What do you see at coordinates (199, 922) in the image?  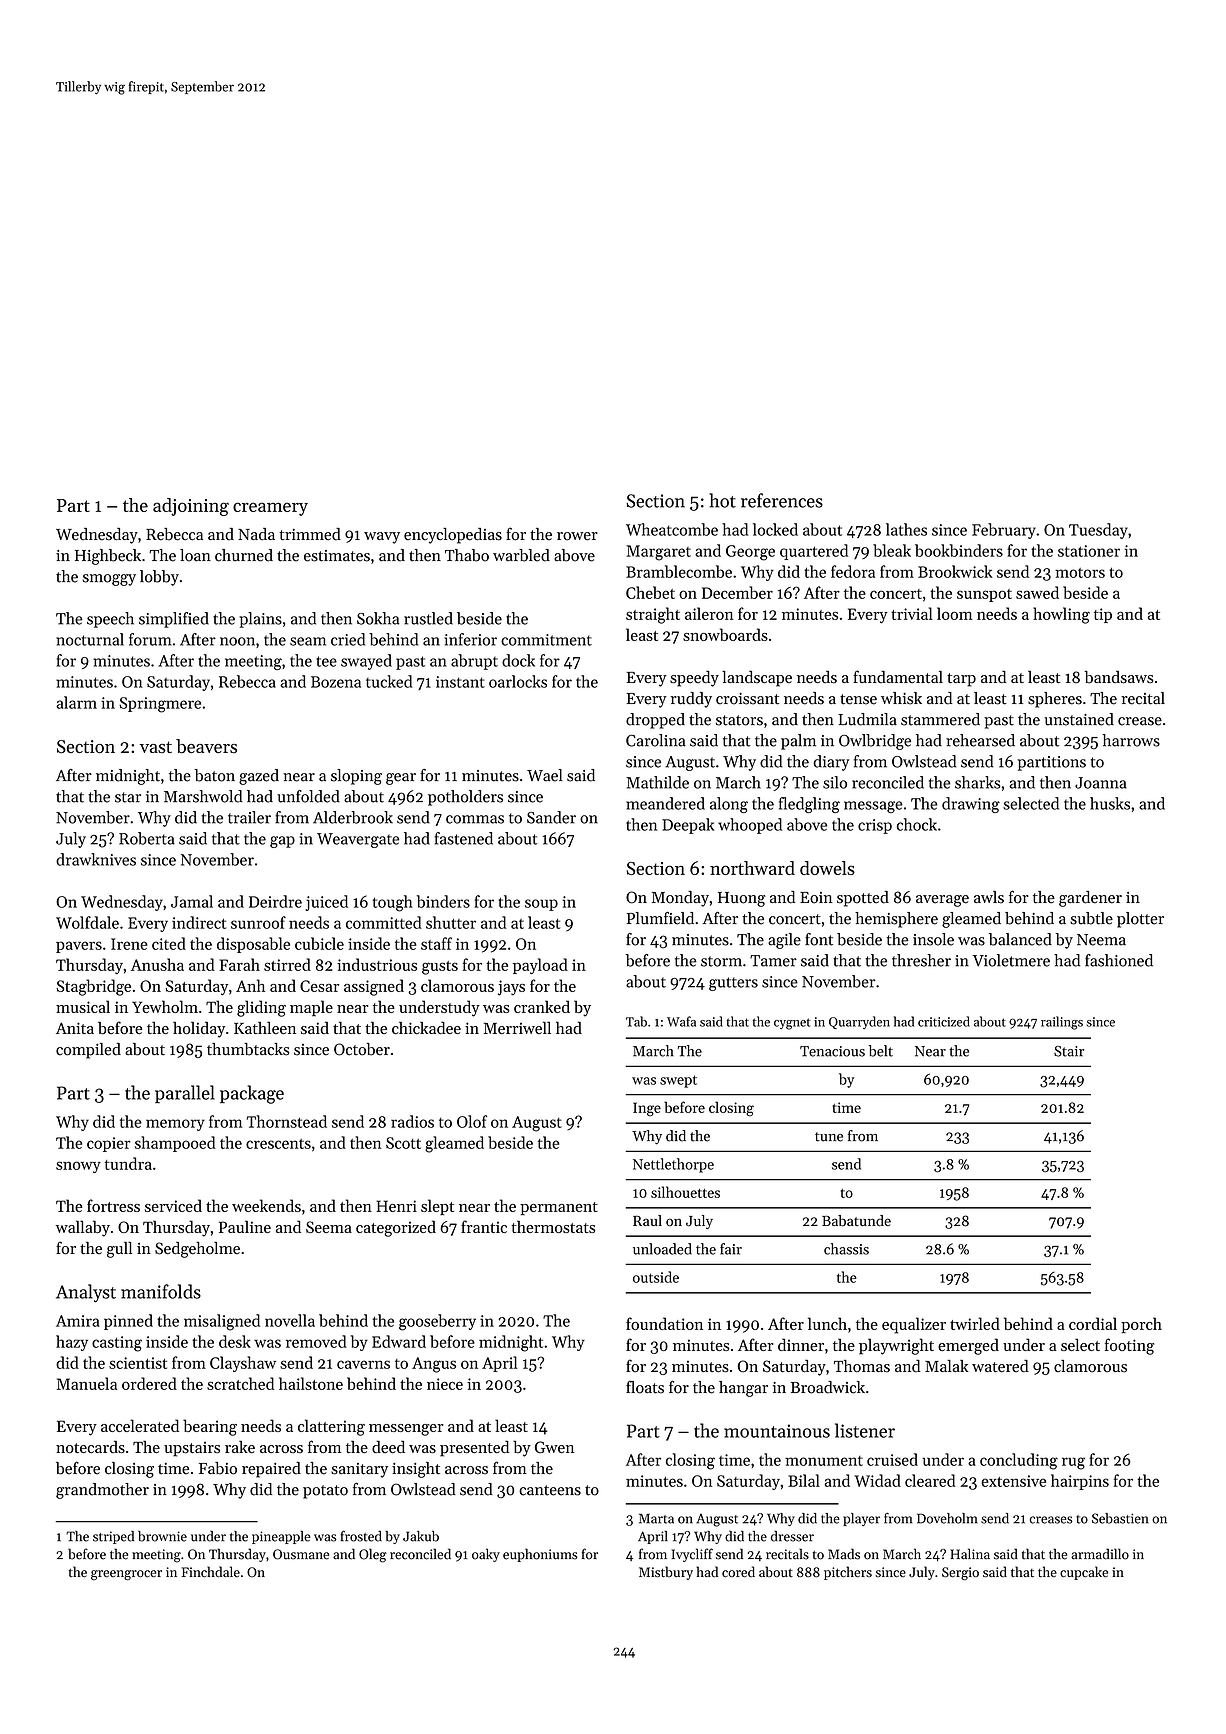 I see `indirect` at bounding box center [199, 922].
